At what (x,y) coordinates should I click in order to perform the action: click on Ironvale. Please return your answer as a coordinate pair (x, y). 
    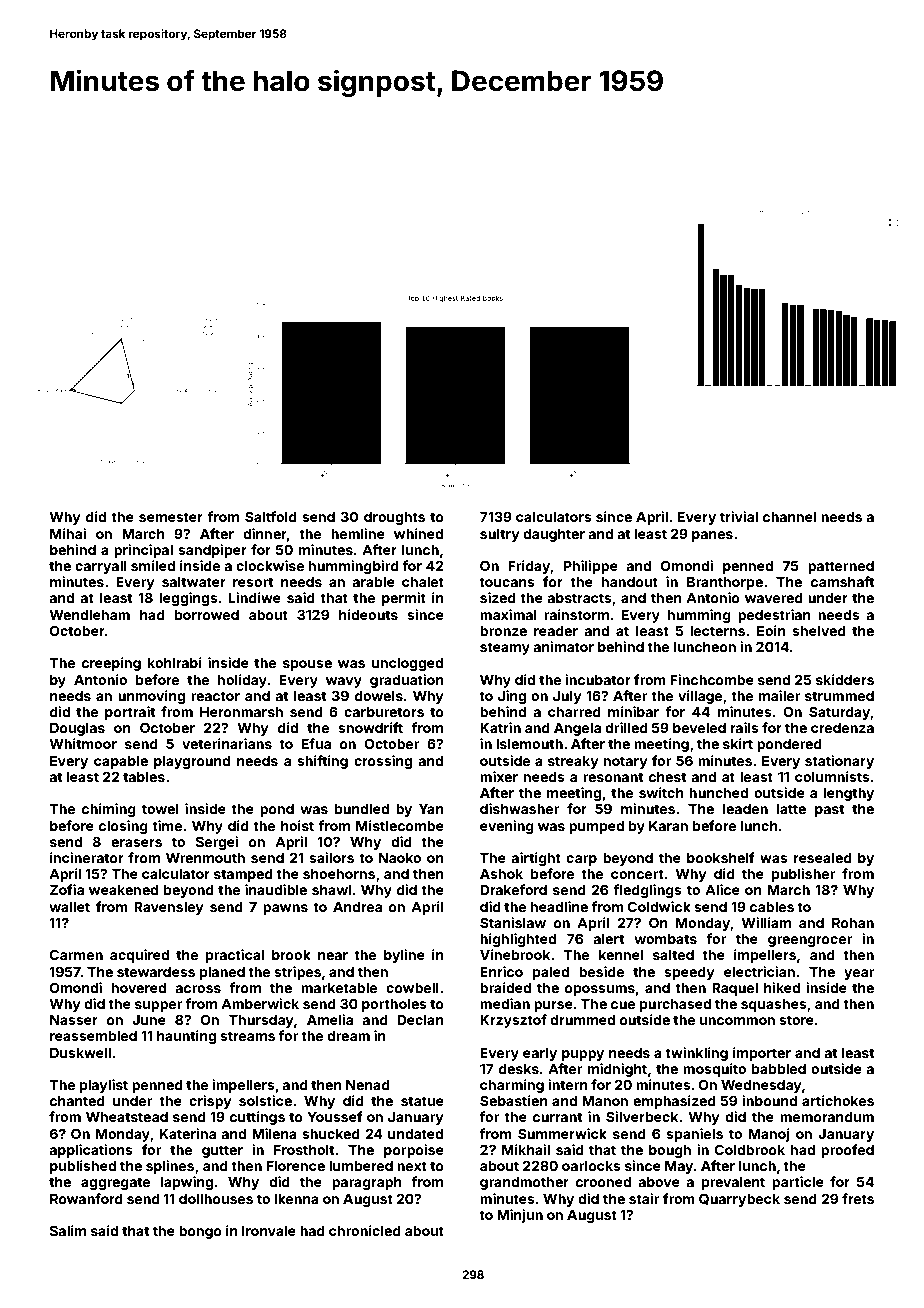
    Looking at the image, I should click on (269, 1231).
